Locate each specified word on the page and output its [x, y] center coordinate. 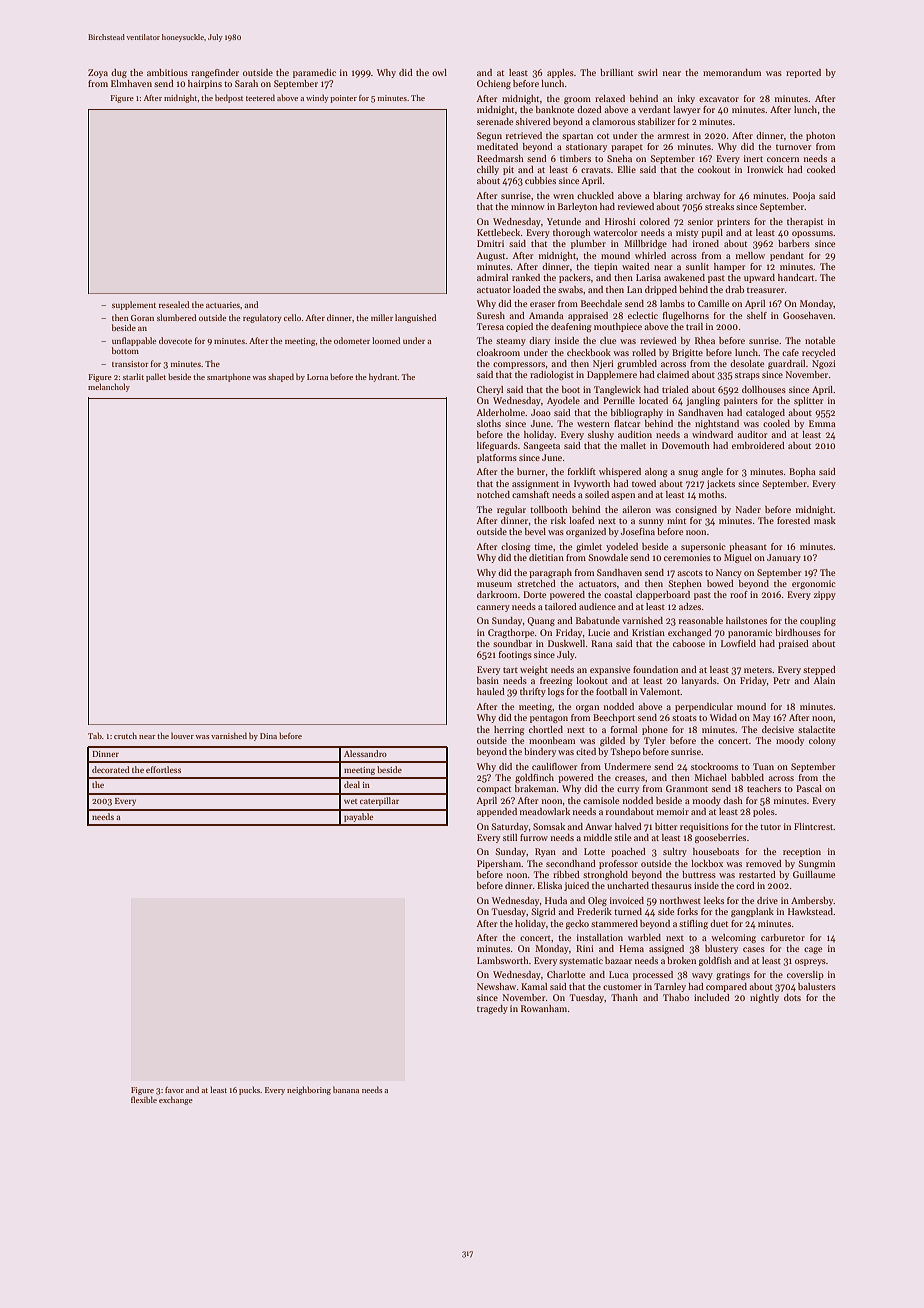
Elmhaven [131, 83]
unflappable [134, 341]
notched [493, 494]
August [491, 256]
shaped [281, 377]
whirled [650, 255]
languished [415, 318]
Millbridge [645, 244]
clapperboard [663, 595]
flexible [144, 1099]
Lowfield [738, 643]
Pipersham [499, 864]
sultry [675, 852]
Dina [268, 736]
